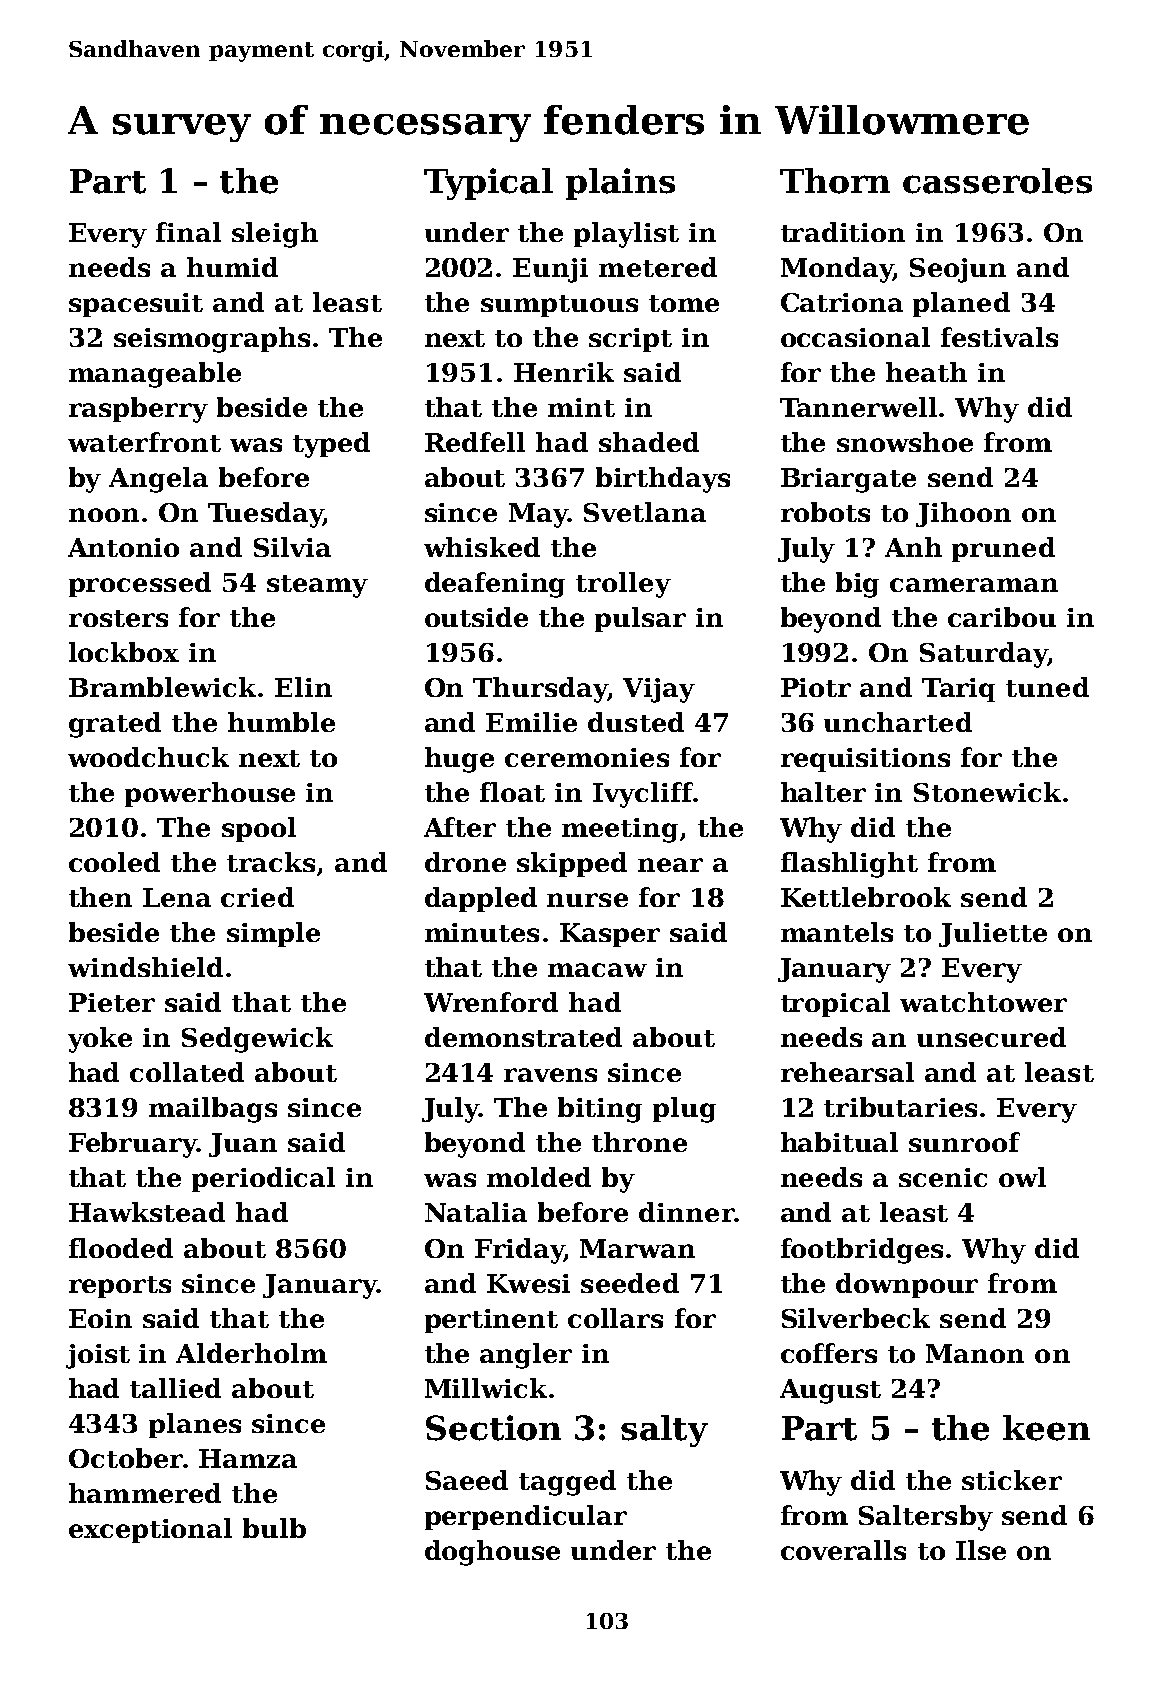  Describe the element at coordinates (997, 181) in the screenshot. I see `casseroles` at that location.
